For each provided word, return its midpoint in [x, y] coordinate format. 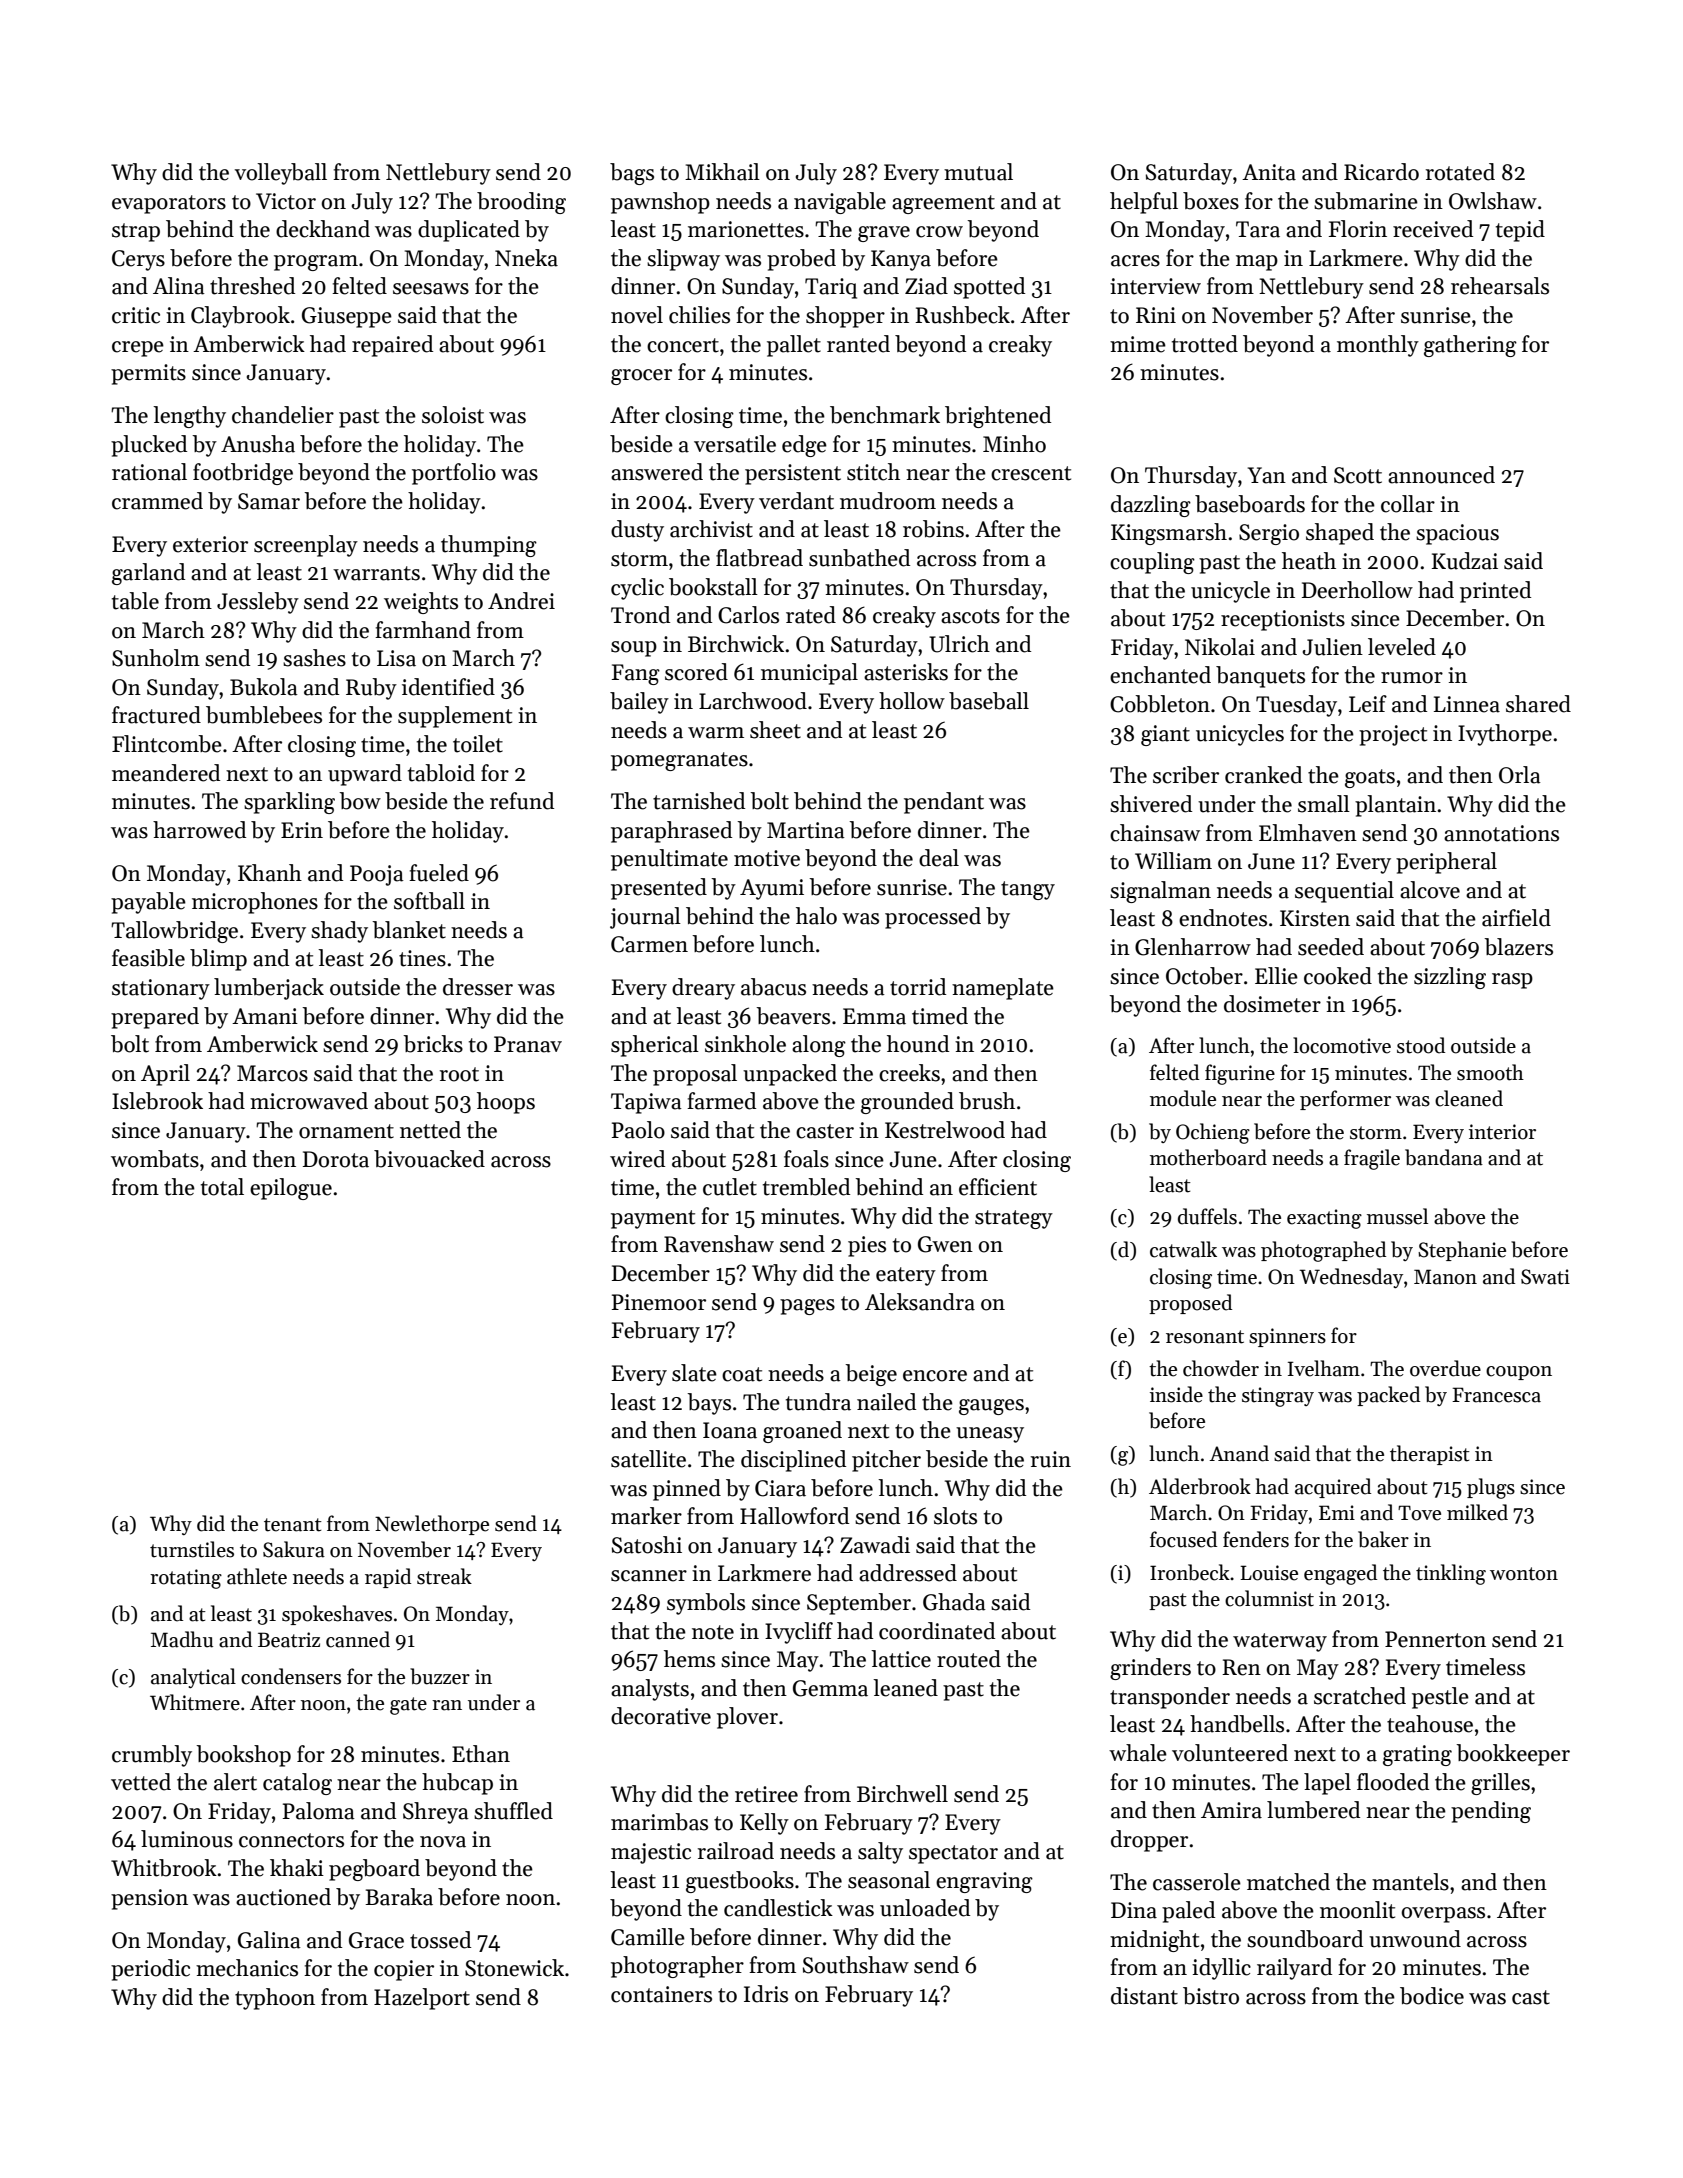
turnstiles [192, 1549]
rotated [1460, 172]
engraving [984, 1882]
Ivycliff [799, 1633]
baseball [989, 701]
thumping [489, 546]
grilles [1500, 1784]
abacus [773, 987]
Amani [265, 1016]
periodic [150, 1970]
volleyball [281, 174]
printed [1495, 592]
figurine [1240, 1074]
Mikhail [722, 172]
